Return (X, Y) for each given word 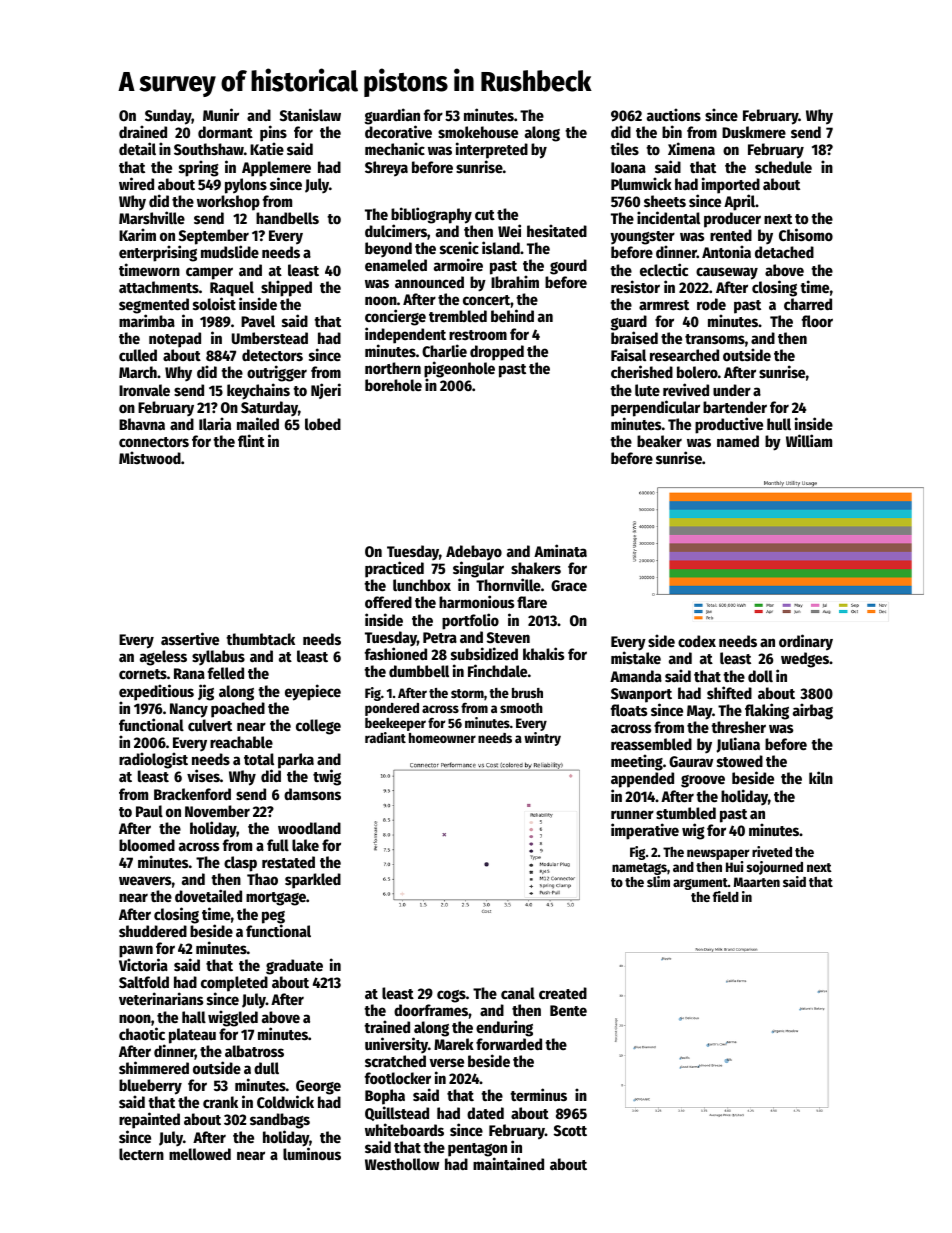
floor (817, 321)
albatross (254, 1051)
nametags (639, 869)
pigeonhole (459, 369)
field (726, 896)
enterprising (158, 254)
